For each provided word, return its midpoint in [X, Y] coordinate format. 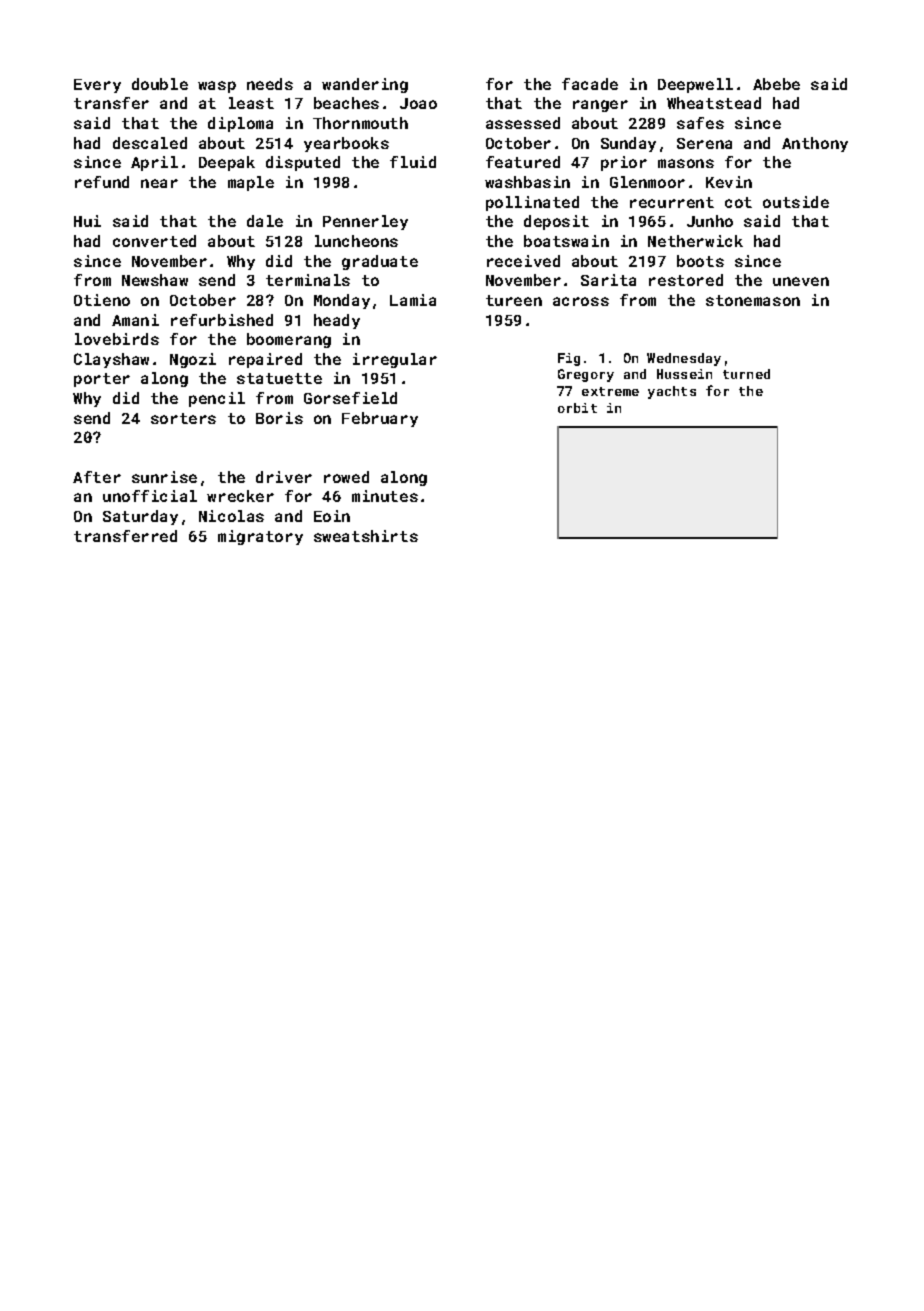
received [523, 261]
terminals [308, 280]
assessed [523, 123]
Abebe [776, 84]
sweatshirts [366, 536]
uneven [801, 281]
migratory [260, 537]
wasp [217, 87]
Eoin [332, 516]
